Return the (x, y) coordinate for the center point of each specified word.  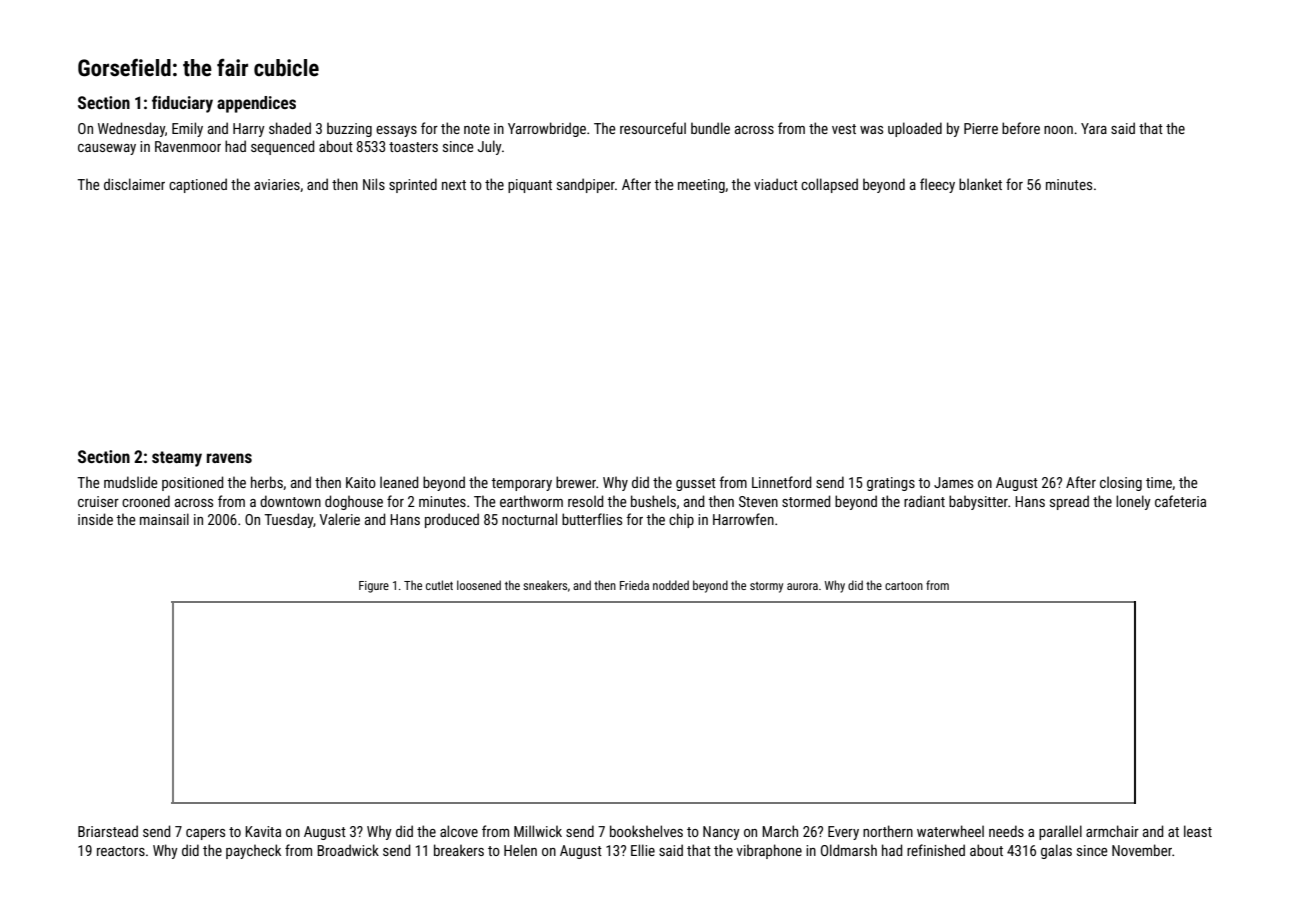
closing (1121, 483)
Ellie (643, 850)
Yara (1094, 128)
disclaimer (134, 184)
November (1142, 850)
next (454, 185)
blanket (980, 184)
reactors (121, 851)
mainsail (164, 519)
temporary (521, 484)
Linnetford (782, 482)
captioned (198, 185)
